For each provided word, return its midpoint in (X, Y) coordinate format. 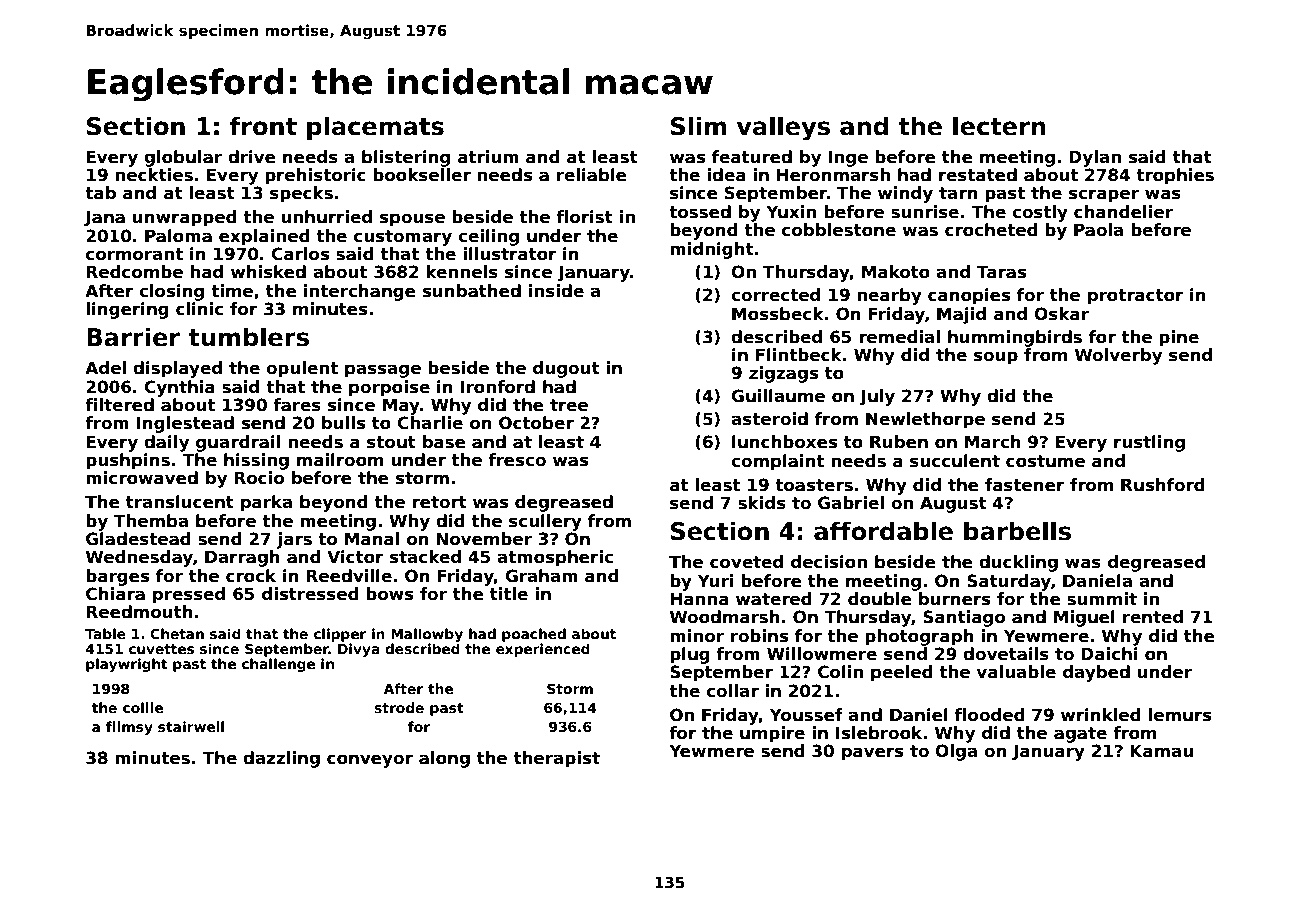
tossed (700, 212)
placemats (375, 128)
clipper (340, 635)
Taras (1001, 272)
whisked (268, 272)
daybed (1096, 673)
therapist (557, 759)
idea (726, 175)
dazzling (281, 759)
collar (733, 691)
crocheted (991, 230)
